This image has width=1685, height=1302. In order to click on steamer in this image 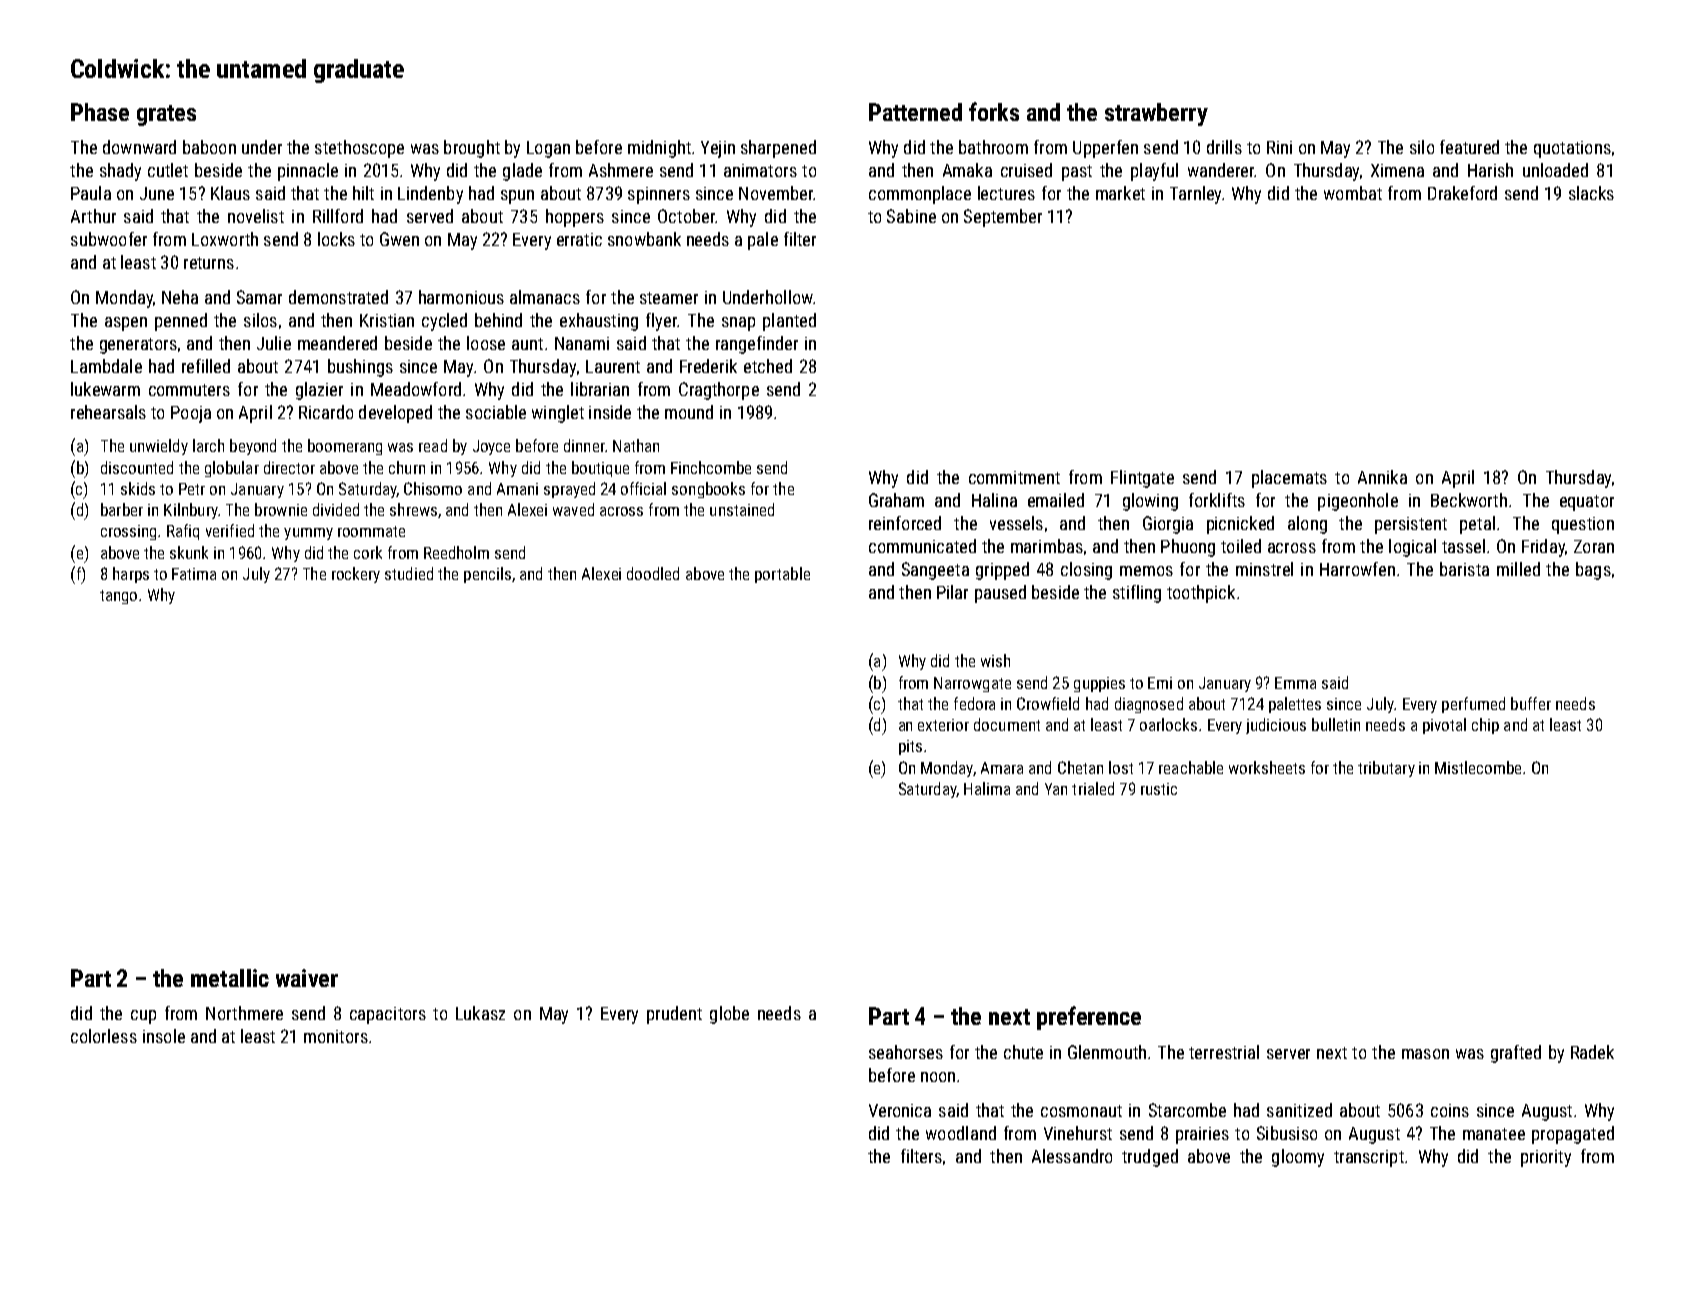, I will do `click(669, 298)`.
